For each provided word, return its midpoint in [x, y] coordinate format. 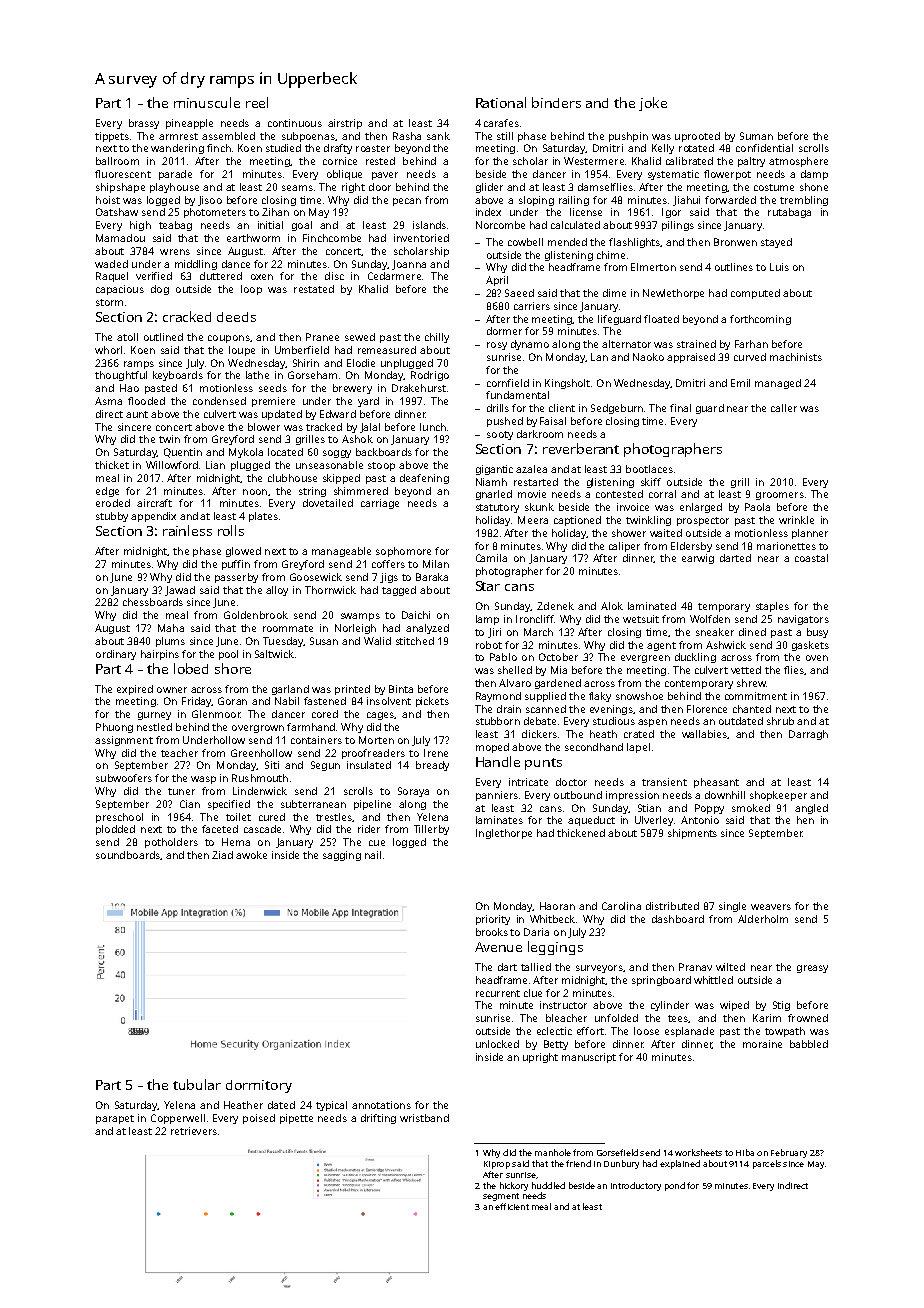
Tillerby [431, 830]
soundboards [128, 855]
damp [814, 175]
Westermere [594, 161]
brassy [144, 124]
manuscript [589, 1058]
